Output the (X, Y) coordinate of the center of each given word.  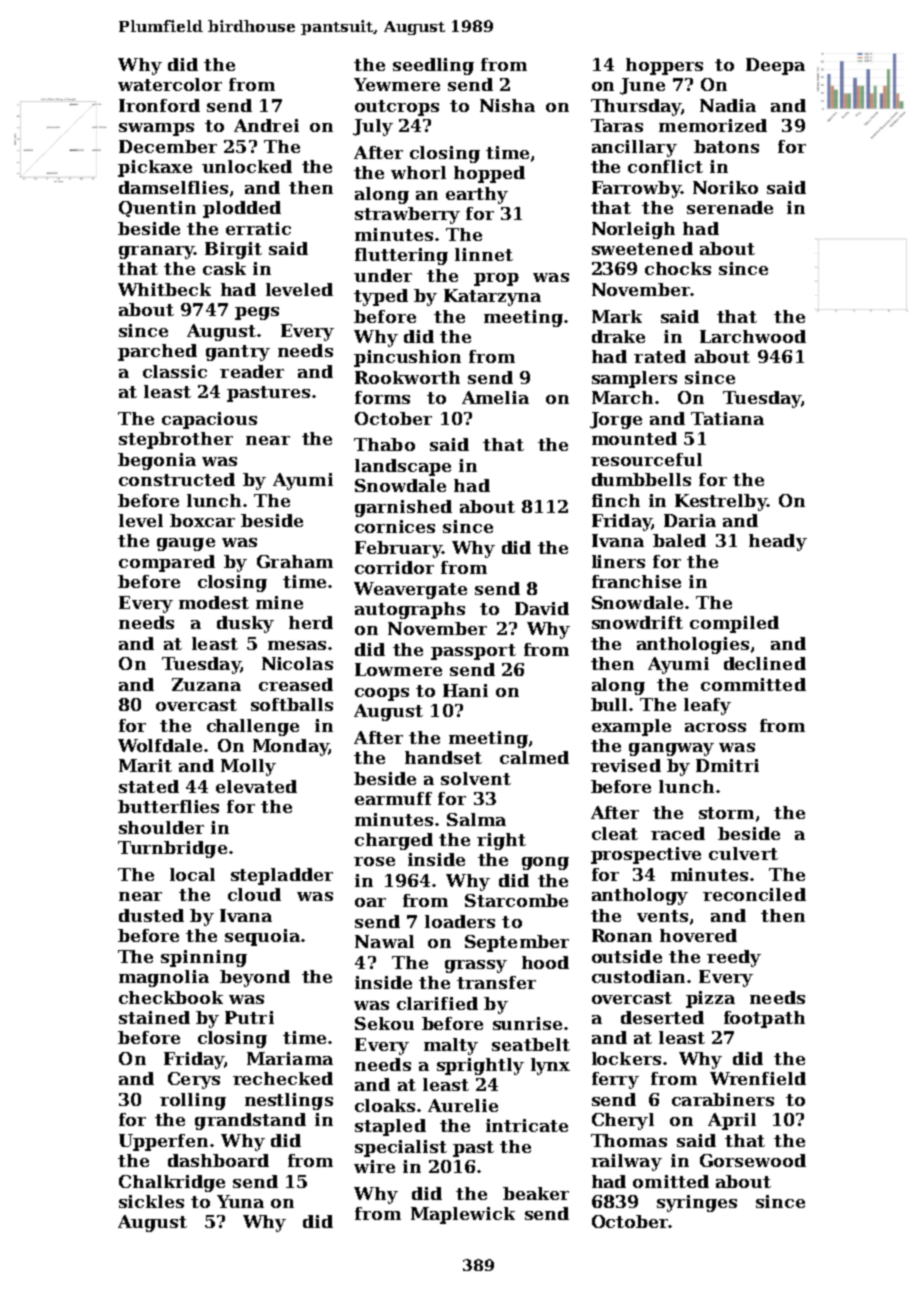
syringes (697, 1203)
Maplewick (463, 1215)
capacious (209, 420)
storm (726, 813)
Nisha (507, 105)
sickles (151, 1201)
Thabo (384, 444)
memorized (713, 125)
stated (149, 786)
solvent (476, 778)
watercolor (170, 84)
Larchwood (753, 336)
